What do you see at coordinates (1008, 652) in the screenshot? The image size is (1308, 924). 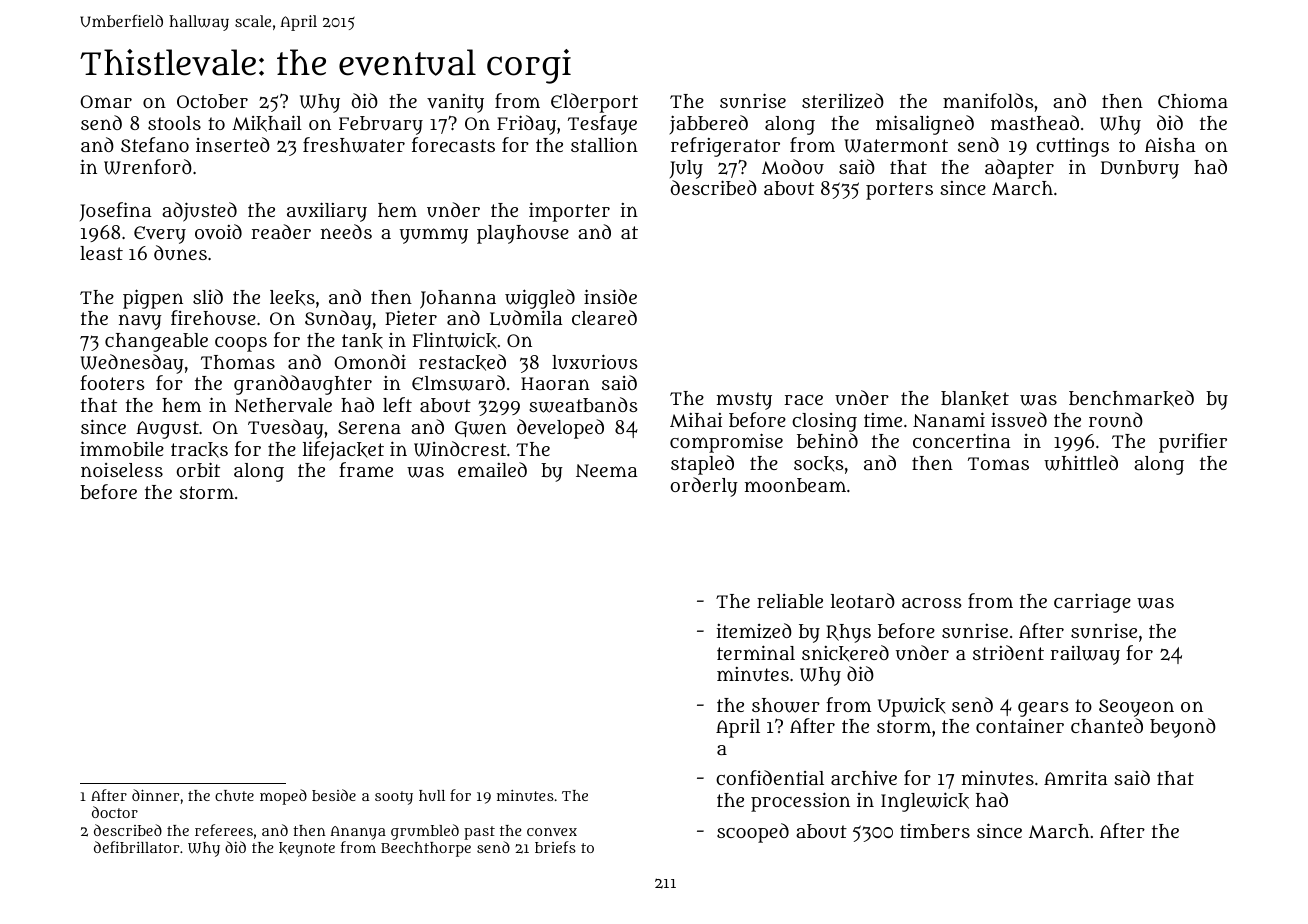 I see `strident` at bounding box center [1008, 652].
